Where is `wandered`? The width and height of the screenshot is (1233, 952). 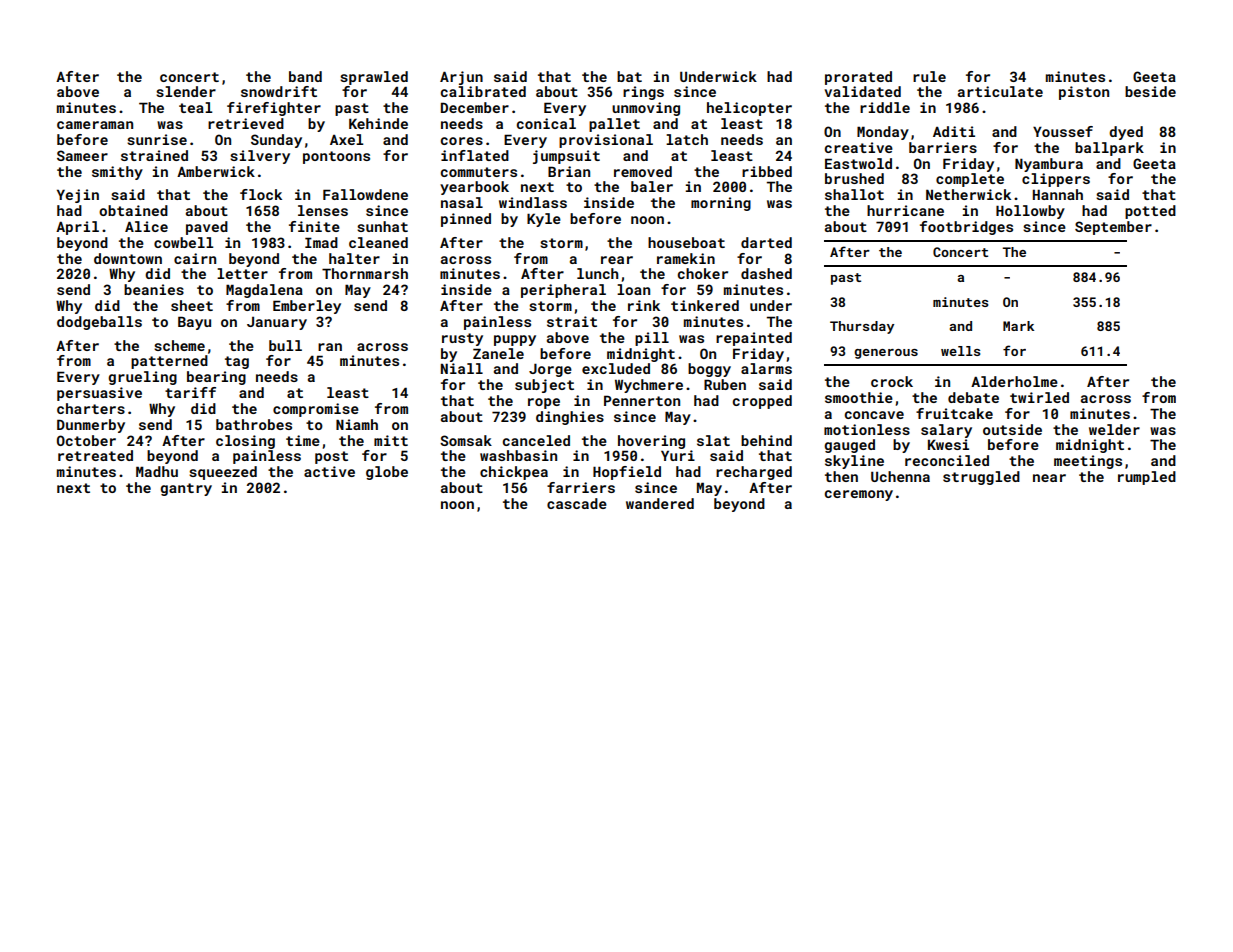
wandered is located at coordinates (660, 503).
